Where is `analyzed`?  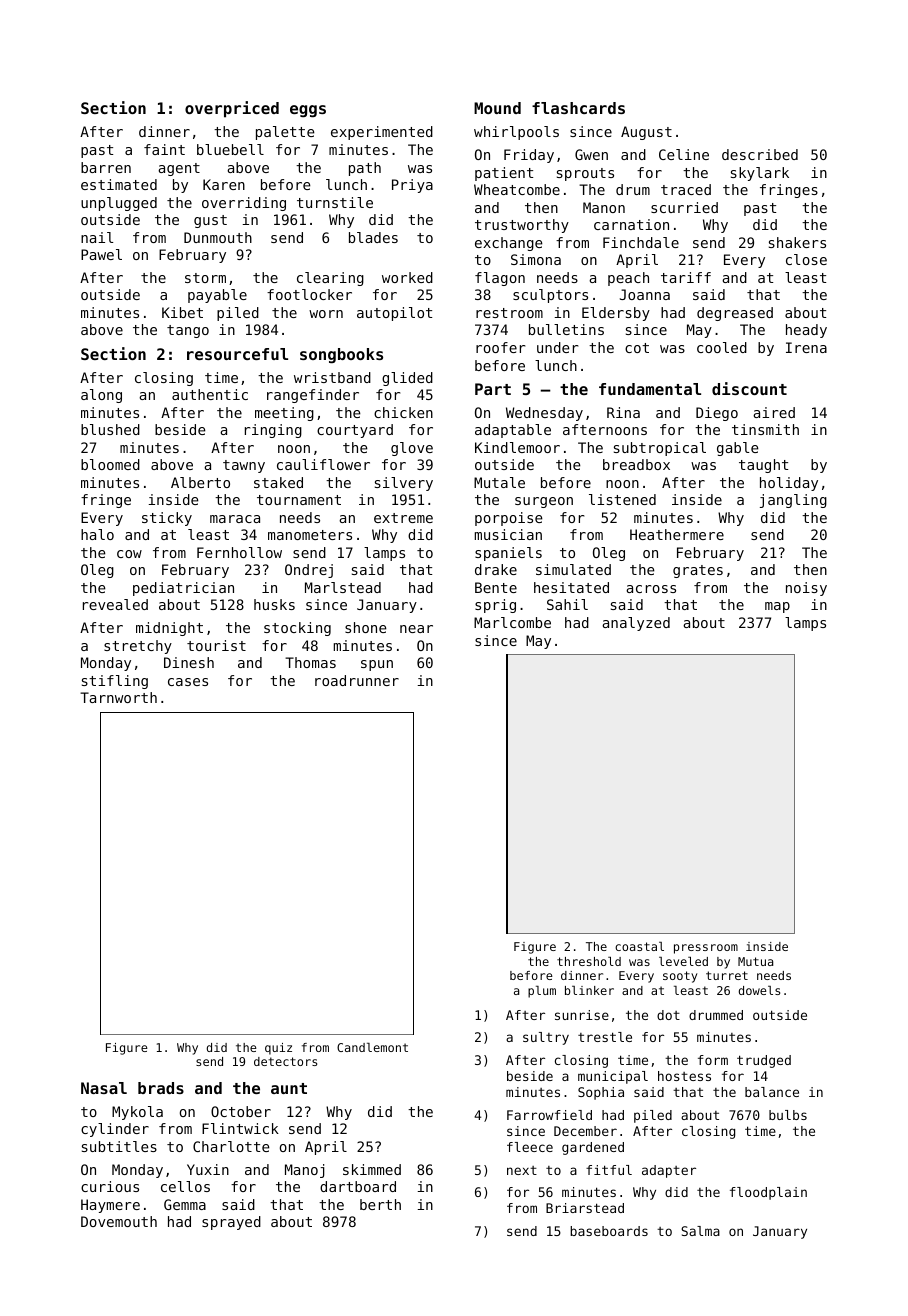
analyzed is located at coordinates (636, 624).
